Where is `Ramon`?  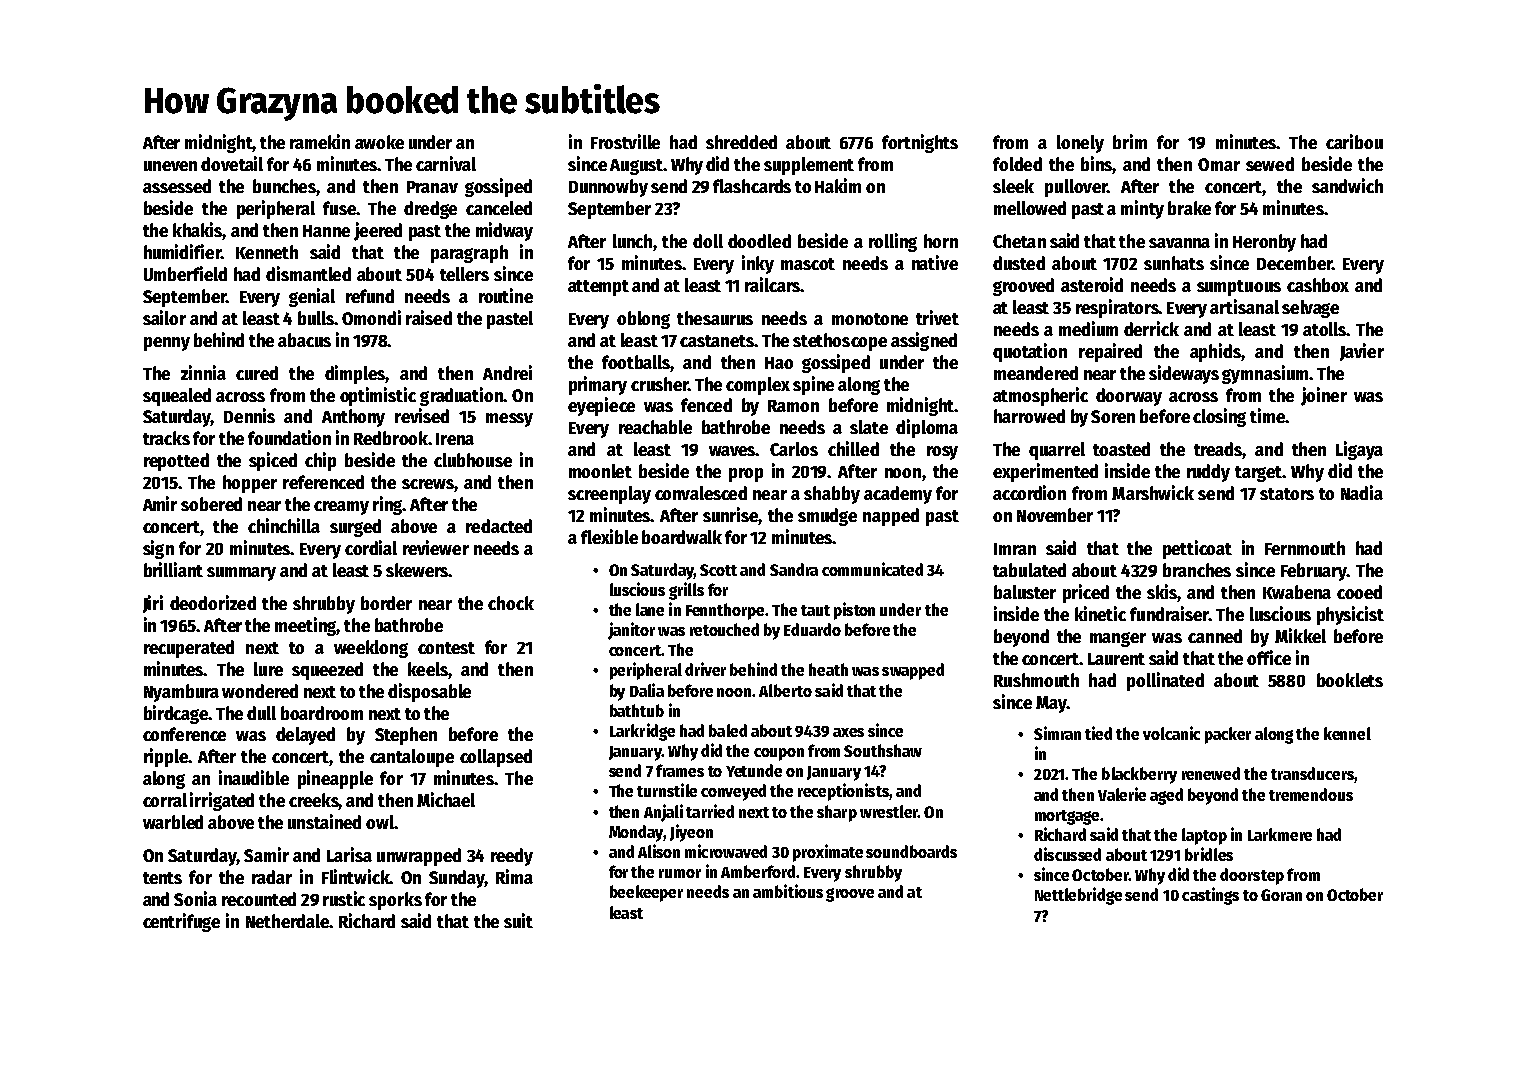 Ramon is located at coordinates (793, 406).
